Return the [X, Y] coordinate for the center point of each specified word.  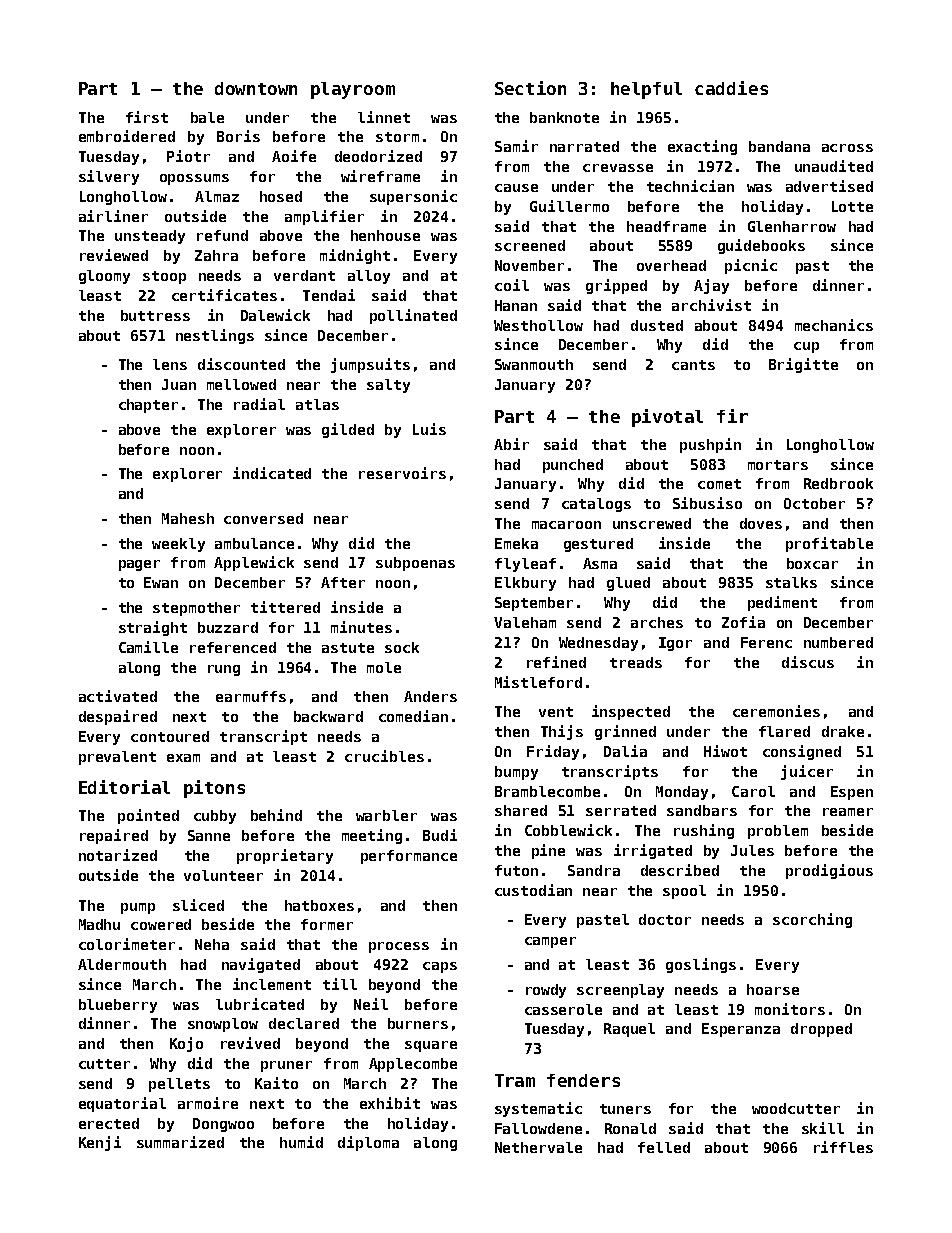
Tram [515, 1080]
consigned [802, 752]
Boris [238, 136]
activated [118, 696]
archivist [711, 305]
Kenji [100, 1143]
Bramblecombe [547, 791]
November [529, 265]
